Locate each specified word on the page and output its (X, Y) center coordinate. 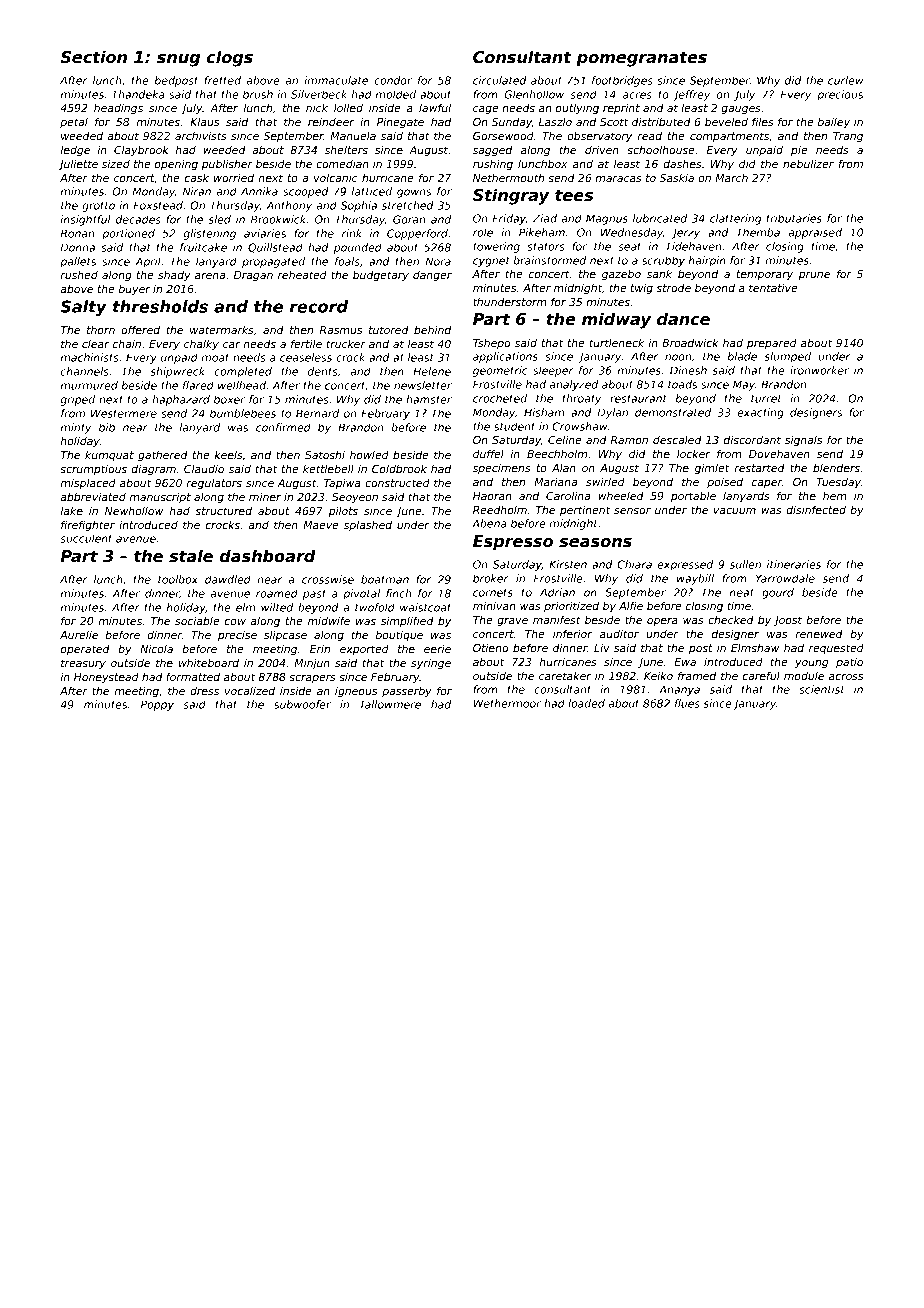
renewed (819, 634)
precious (840, 95)
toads (682, 384)
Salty (83, 308)
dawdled (228, 579)
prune (814, 276)
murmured (89, 385)
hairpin (707, 261)
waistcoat (426, 607)
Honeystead (106, 678)
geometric (500, 371)
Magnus (607, 219)
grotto (98, 207)
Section (93, 57)
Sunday (512, 122)
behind (432, 329)
